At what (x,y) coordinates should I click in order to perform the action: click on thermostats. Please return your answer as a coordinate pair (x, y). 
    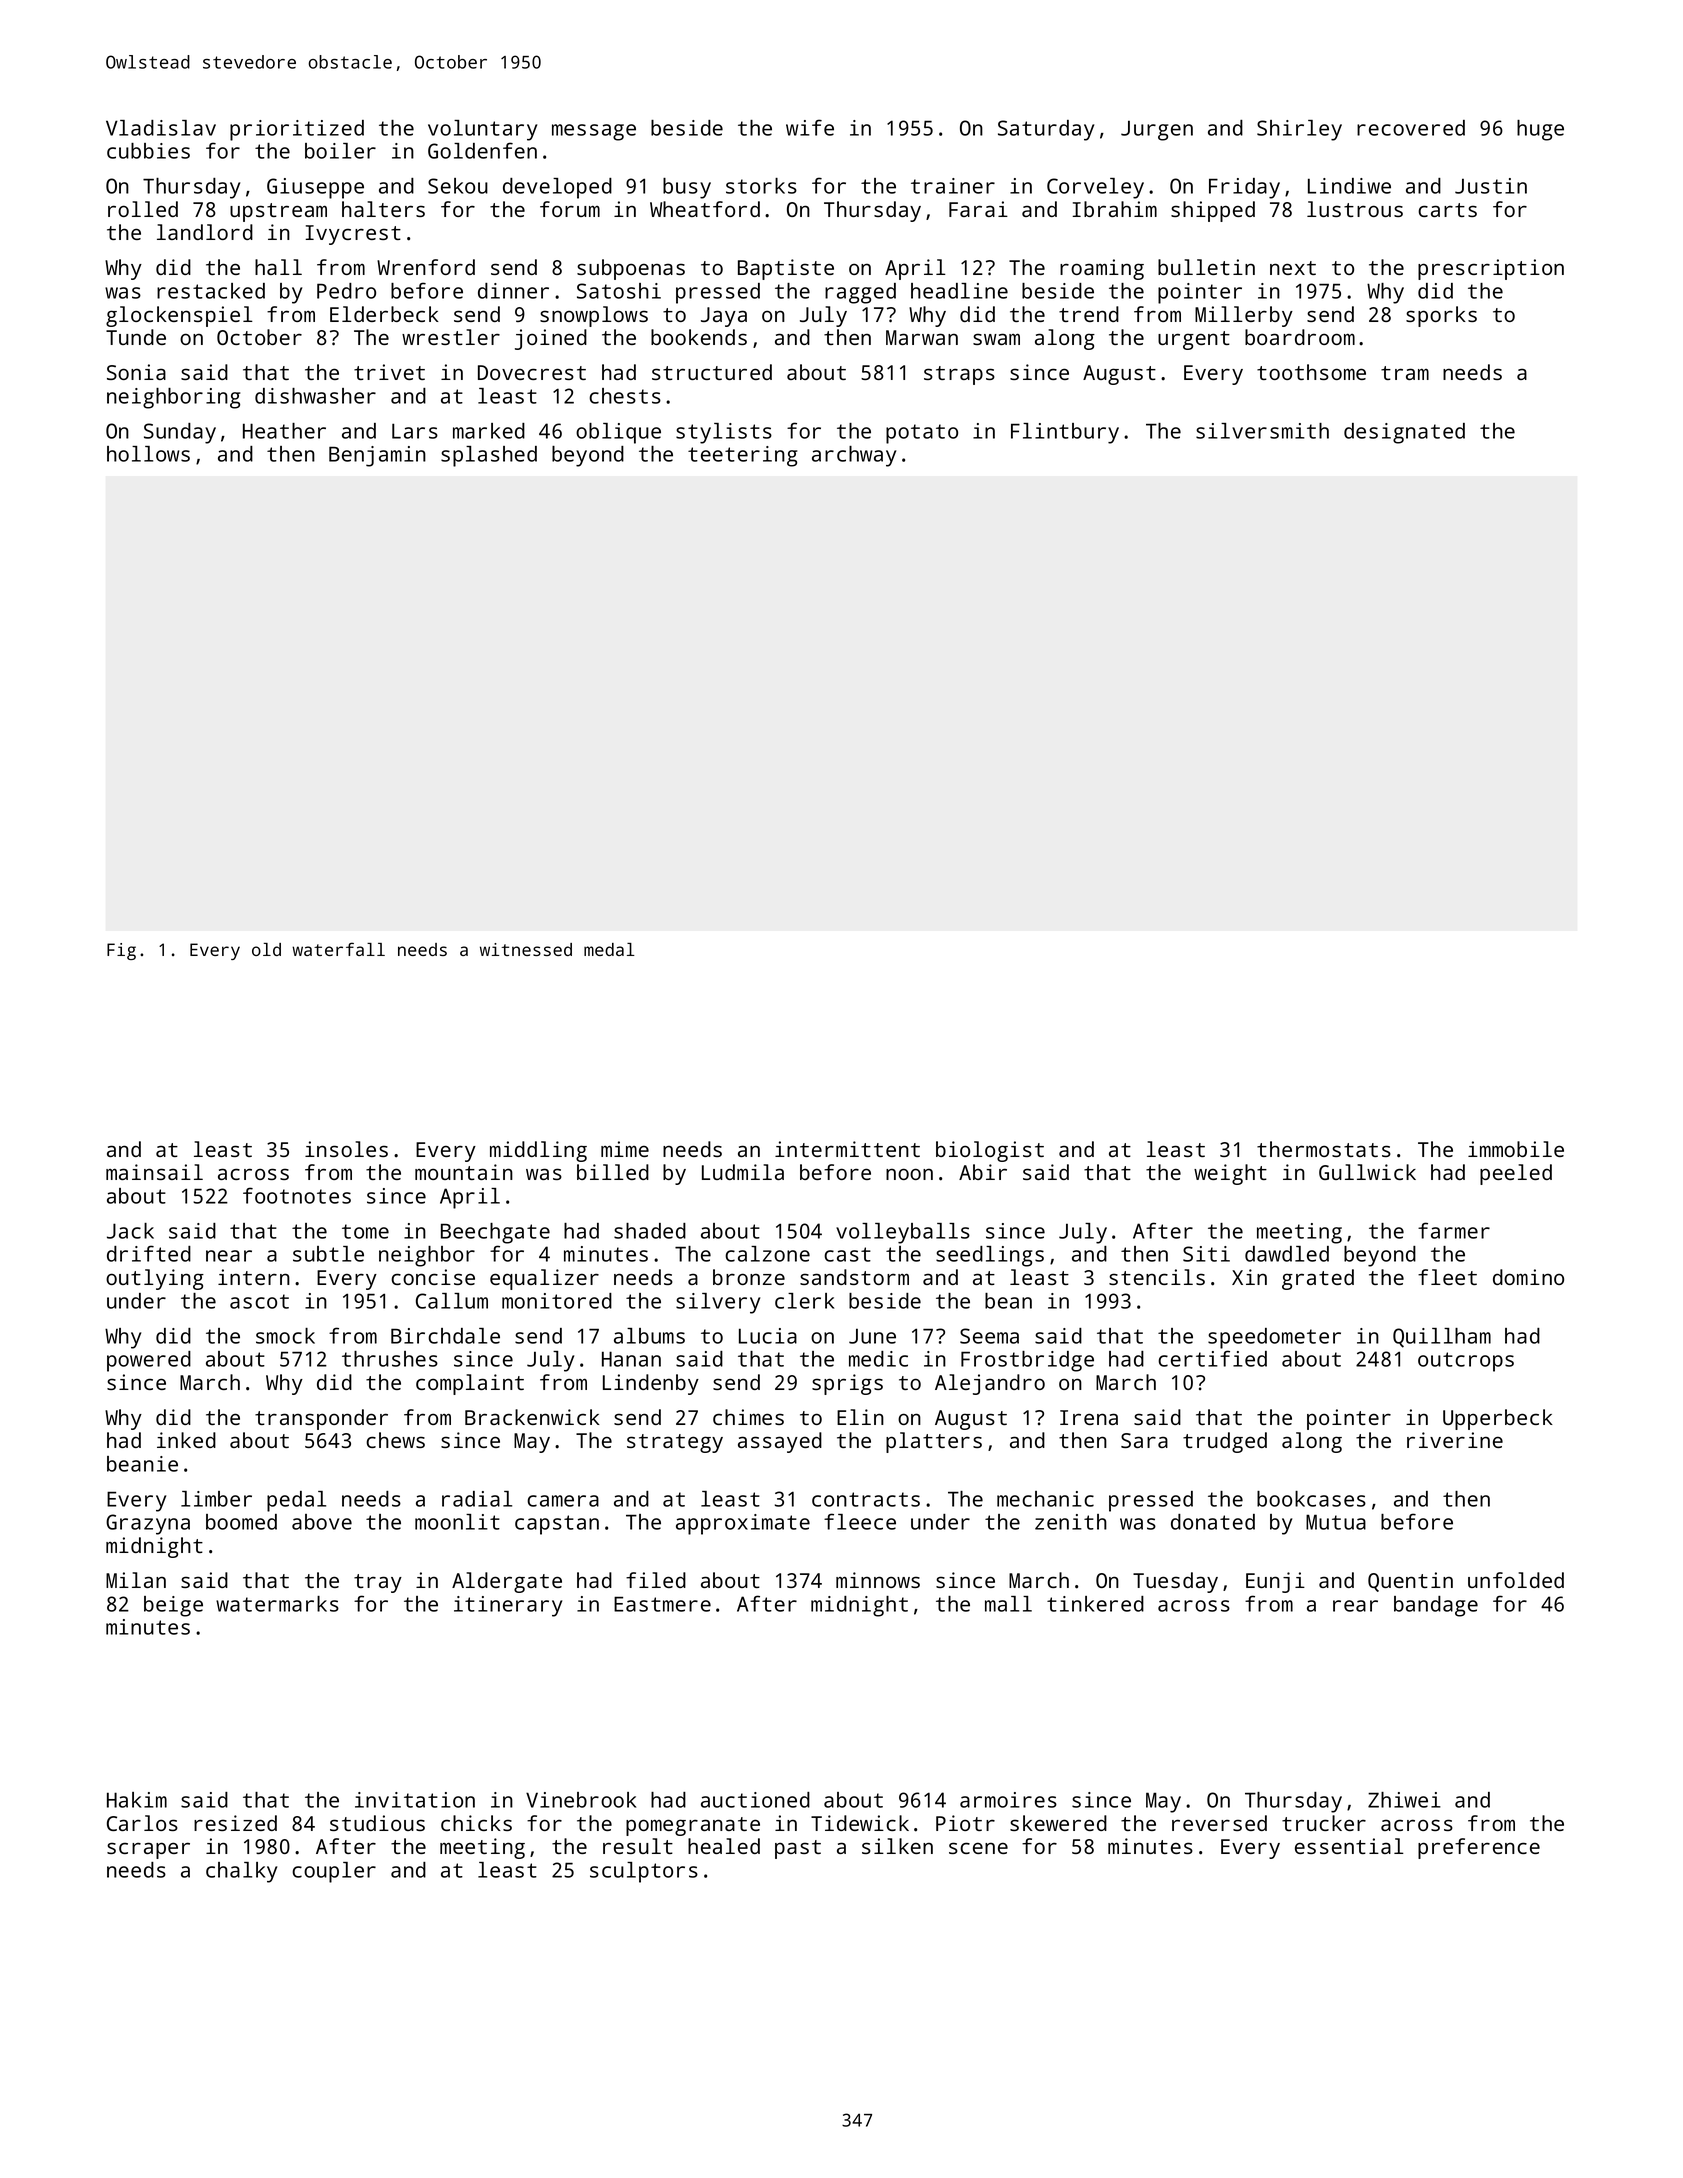
    Looking at the image, I should click on (1324, 1149).
